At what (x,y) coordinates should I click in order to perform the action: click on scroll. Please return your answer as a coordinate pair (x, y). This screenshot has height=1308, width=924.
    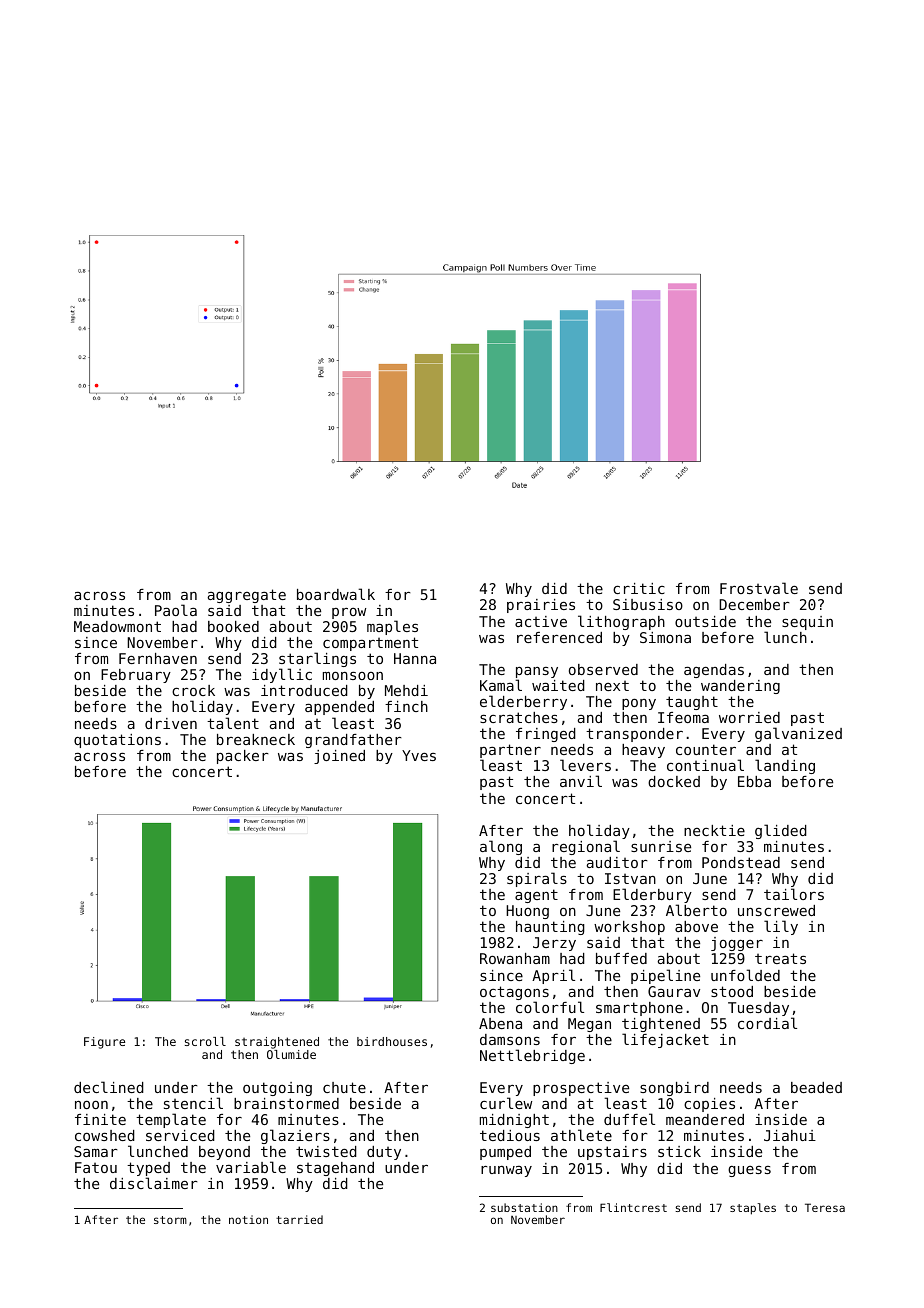
    Looking at the image, I should click on (205, 1041).
